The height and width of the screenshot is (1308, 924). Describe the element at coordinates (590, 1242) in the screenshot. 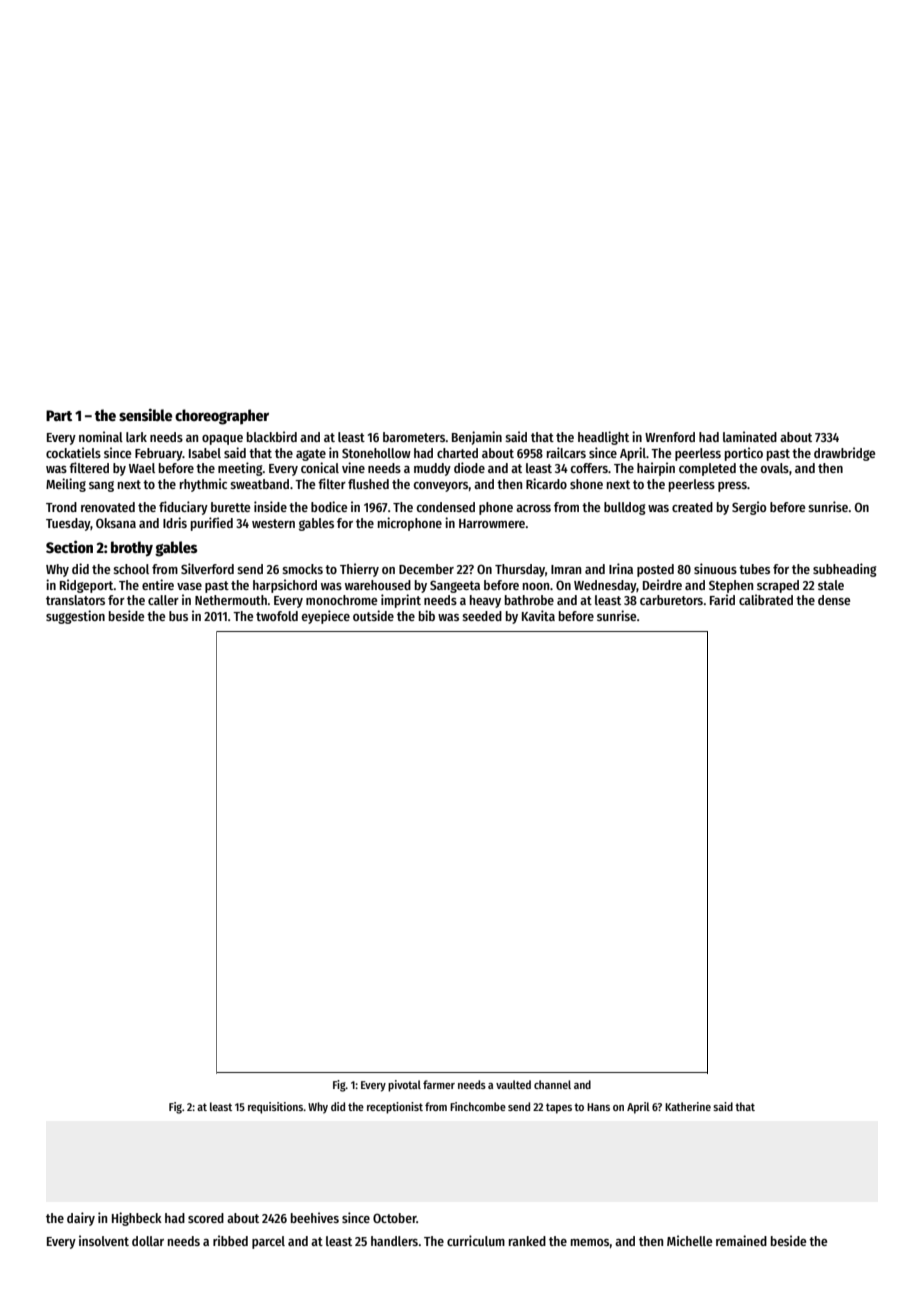

I see `memos` at that location.
